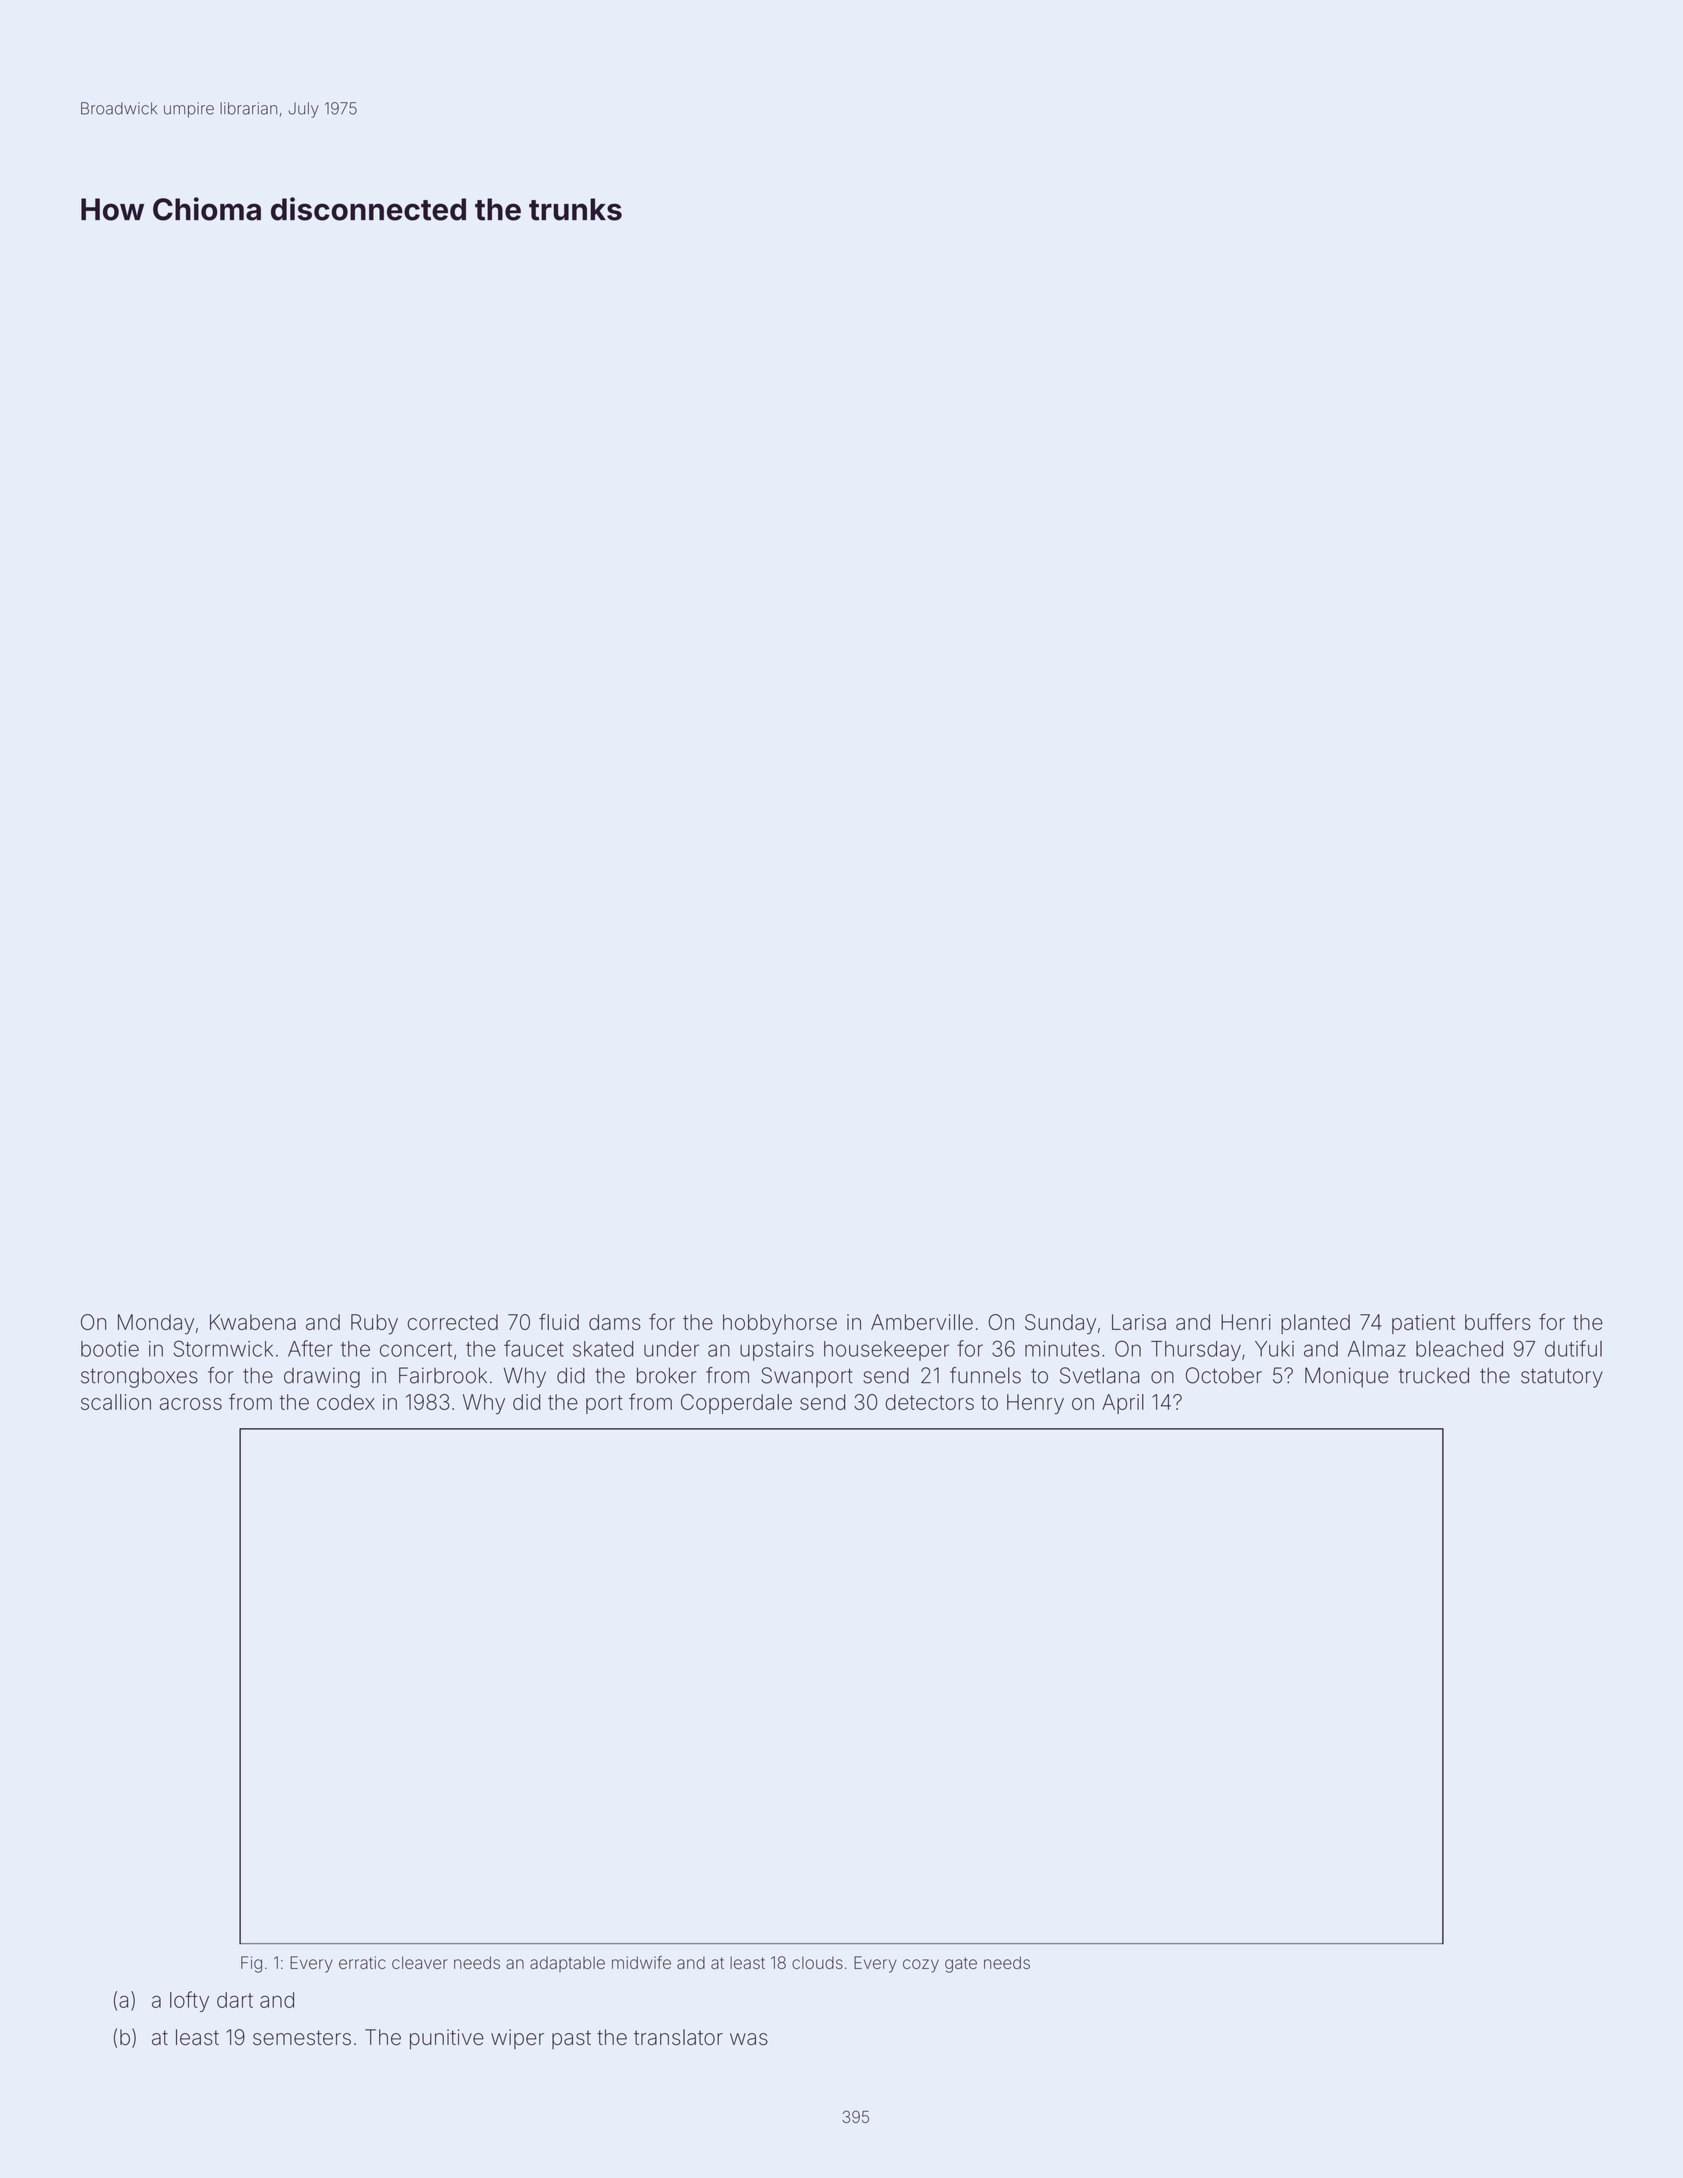 The width and height of the page is (1683, 2178). What do you see at coordinates (189, 2001) in the page?
I see `lofty` at bounding box center [189, 2001].
